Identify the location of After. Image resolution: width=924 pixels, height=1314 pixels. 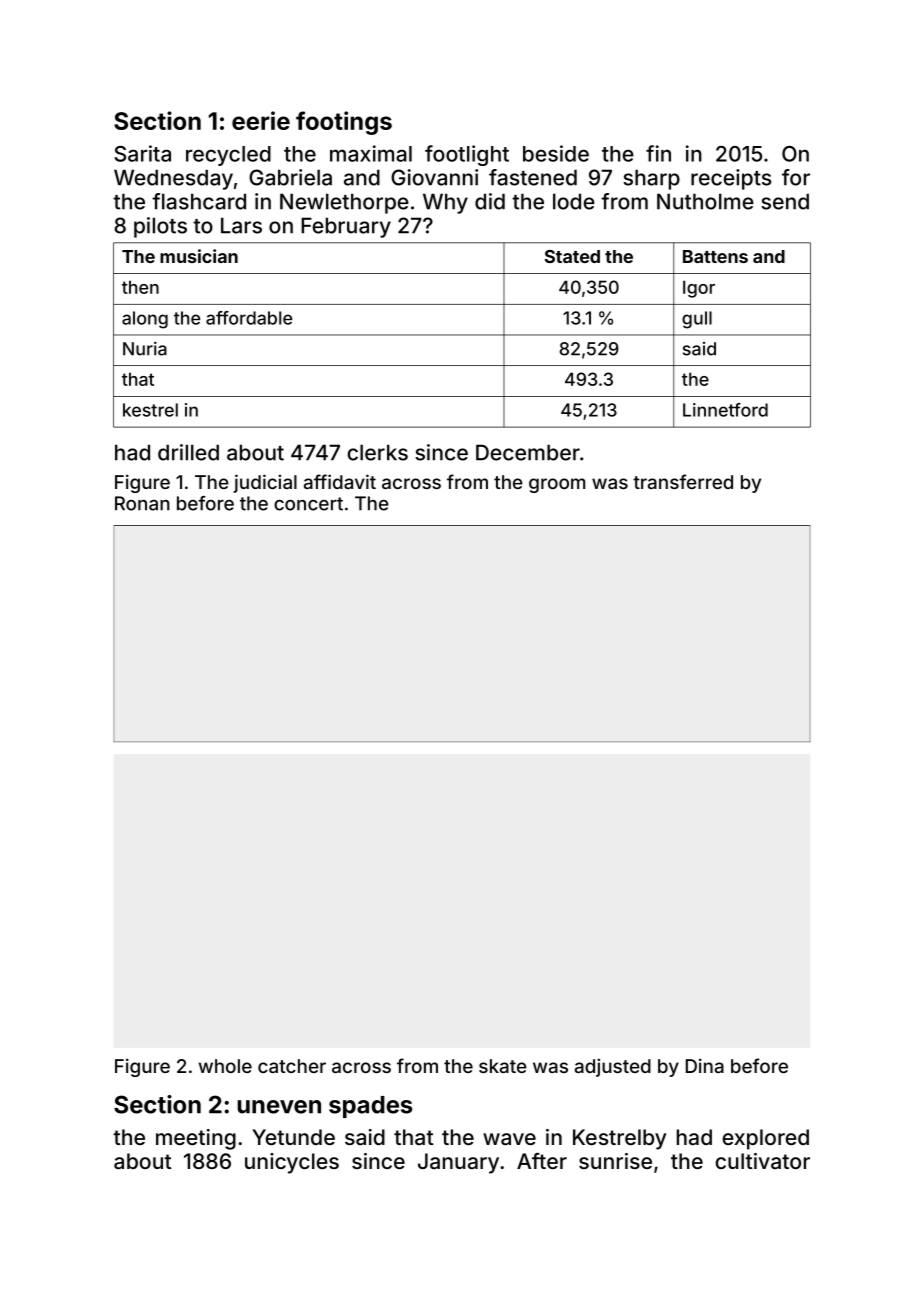
(542, 1161).
